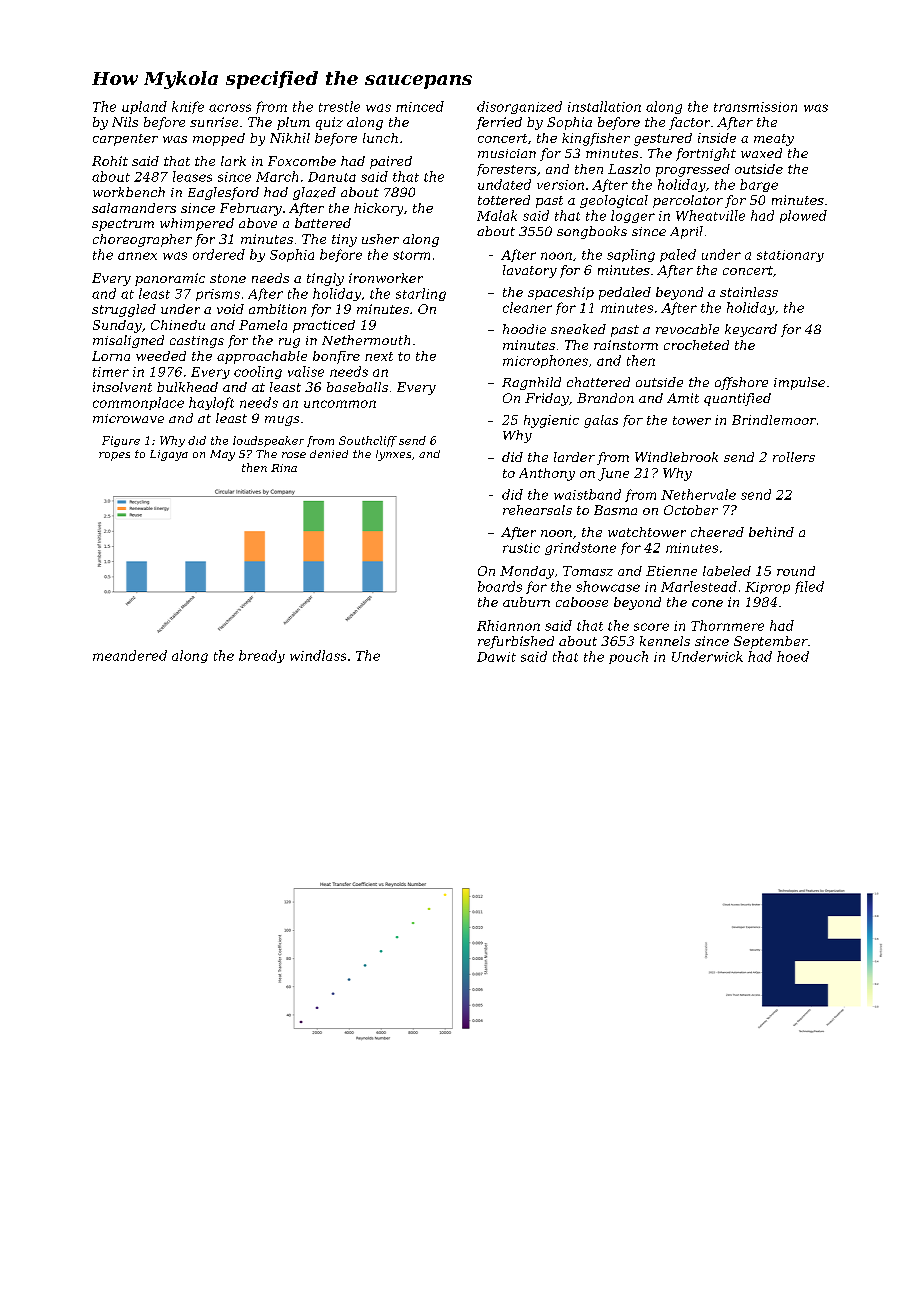  What do you see at coordinates (530, 271) in the page?
I see `lavatory` at bounding box center [530, 271].
